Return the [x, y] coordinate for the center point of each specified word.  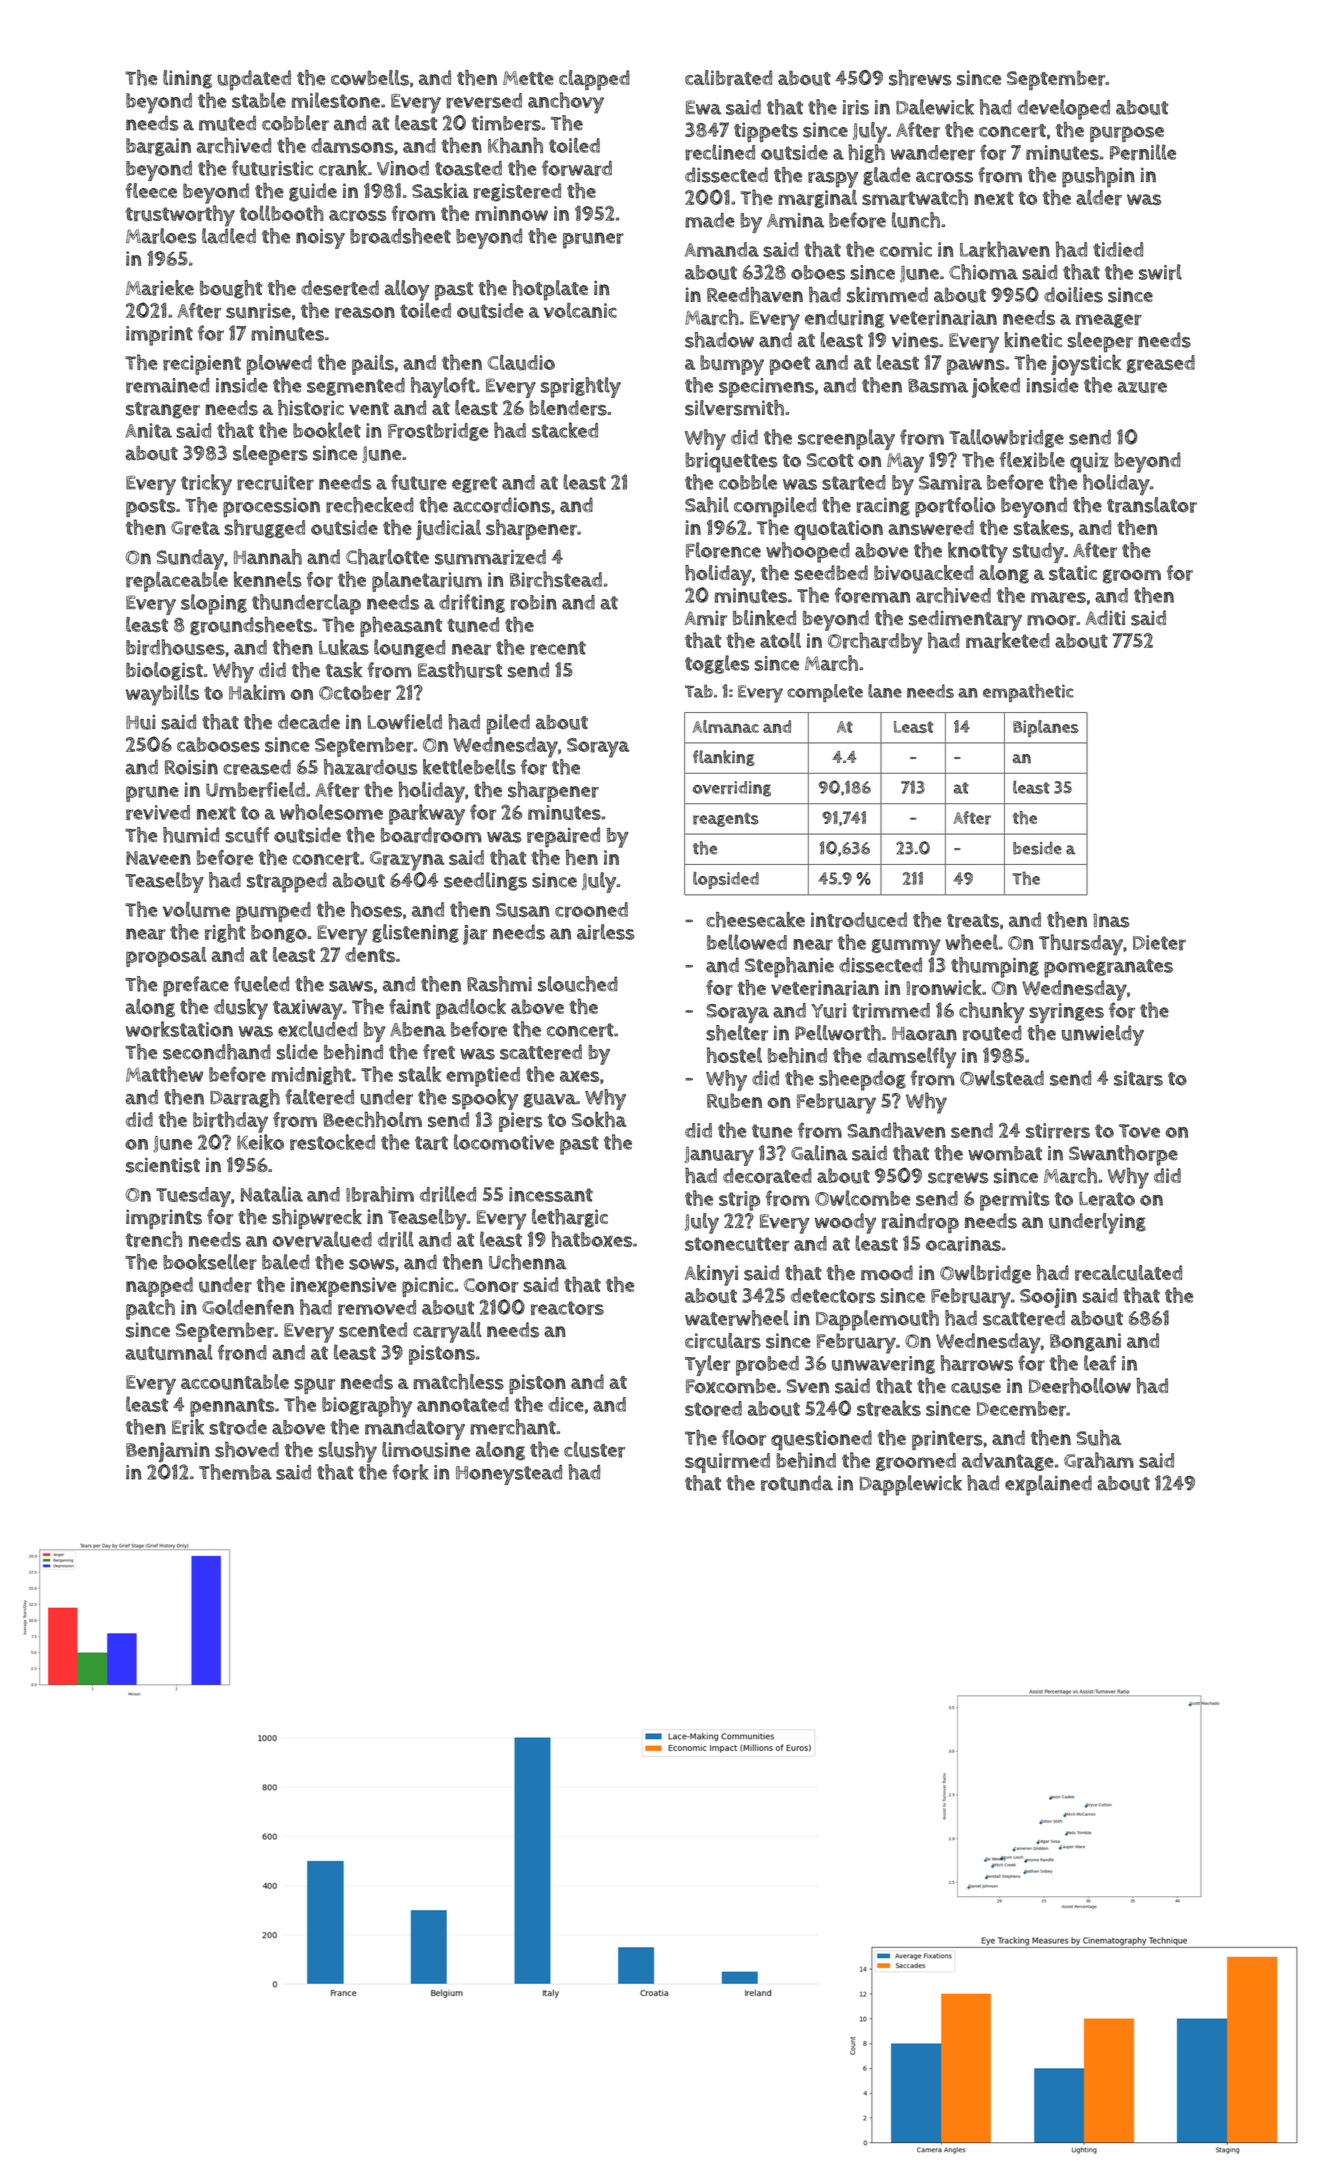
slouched [578, 984]
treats [973, 921]
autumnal [169, 1352]
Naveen [158, 858]
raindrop [920, 1223]
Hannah [268, 557]
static [1073, 573]
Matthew [164, 1074]
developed [1063, 109]
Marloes [161, 236]
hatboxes [592, 1239]
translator [1152, 505]
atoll [780, 640]
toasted [468, 168]
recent [558, 648]
